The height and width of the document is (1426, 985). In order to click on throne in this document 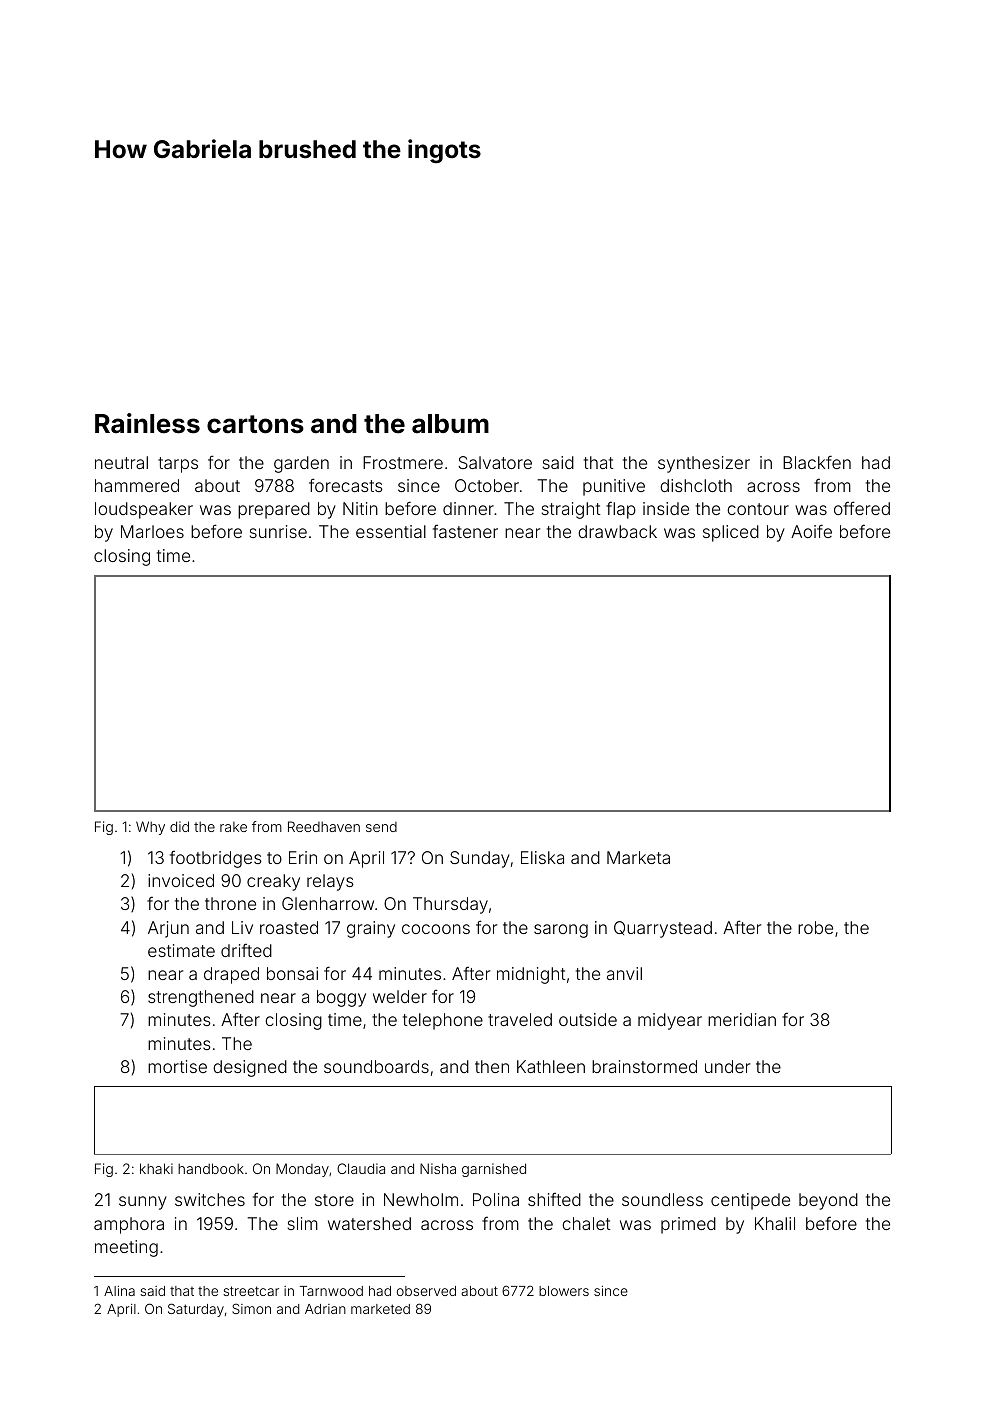, I will do `click(230, 903)`.
